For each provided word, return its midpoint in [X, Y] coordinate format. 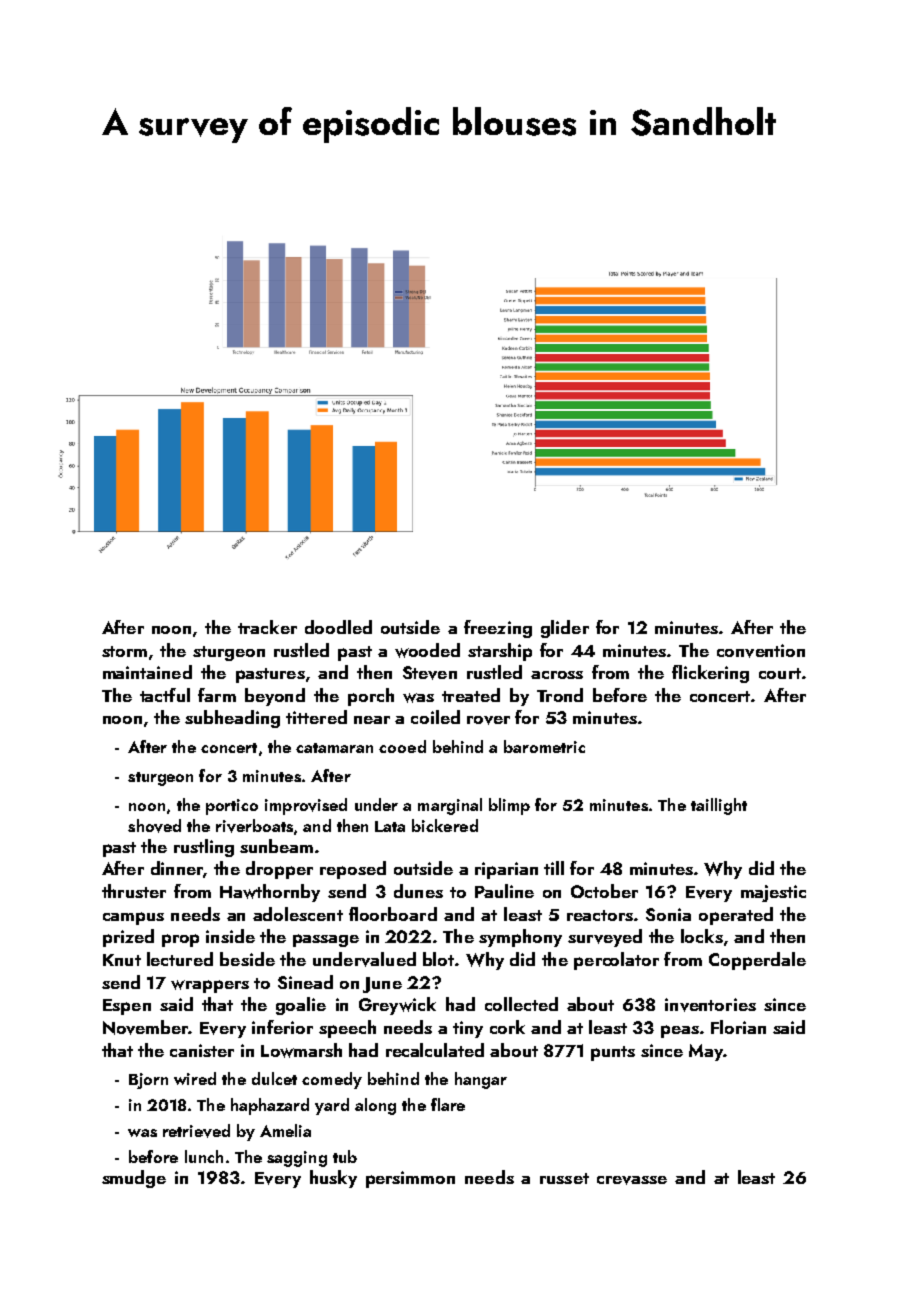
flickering [710, 674]
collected [521, 1004]
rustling [204, 848]
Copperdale [757, 961]
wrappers [210, 986]
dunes [418, 891]
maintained [147, 672]
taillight [719, 806]
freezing [498, 629]
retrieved [196, 1131]
